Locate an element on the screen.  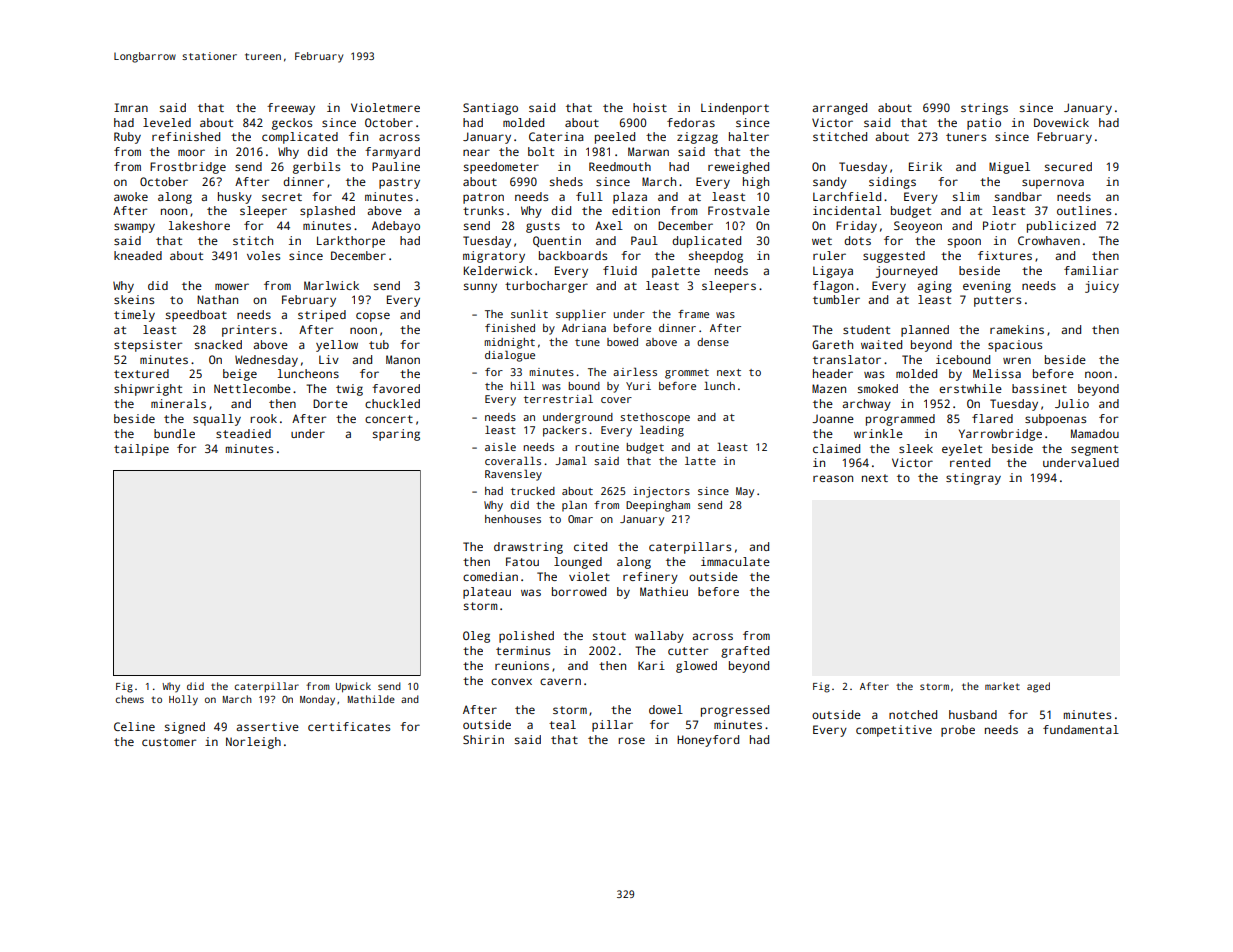
migratory is located at coordinates (494, 257).
